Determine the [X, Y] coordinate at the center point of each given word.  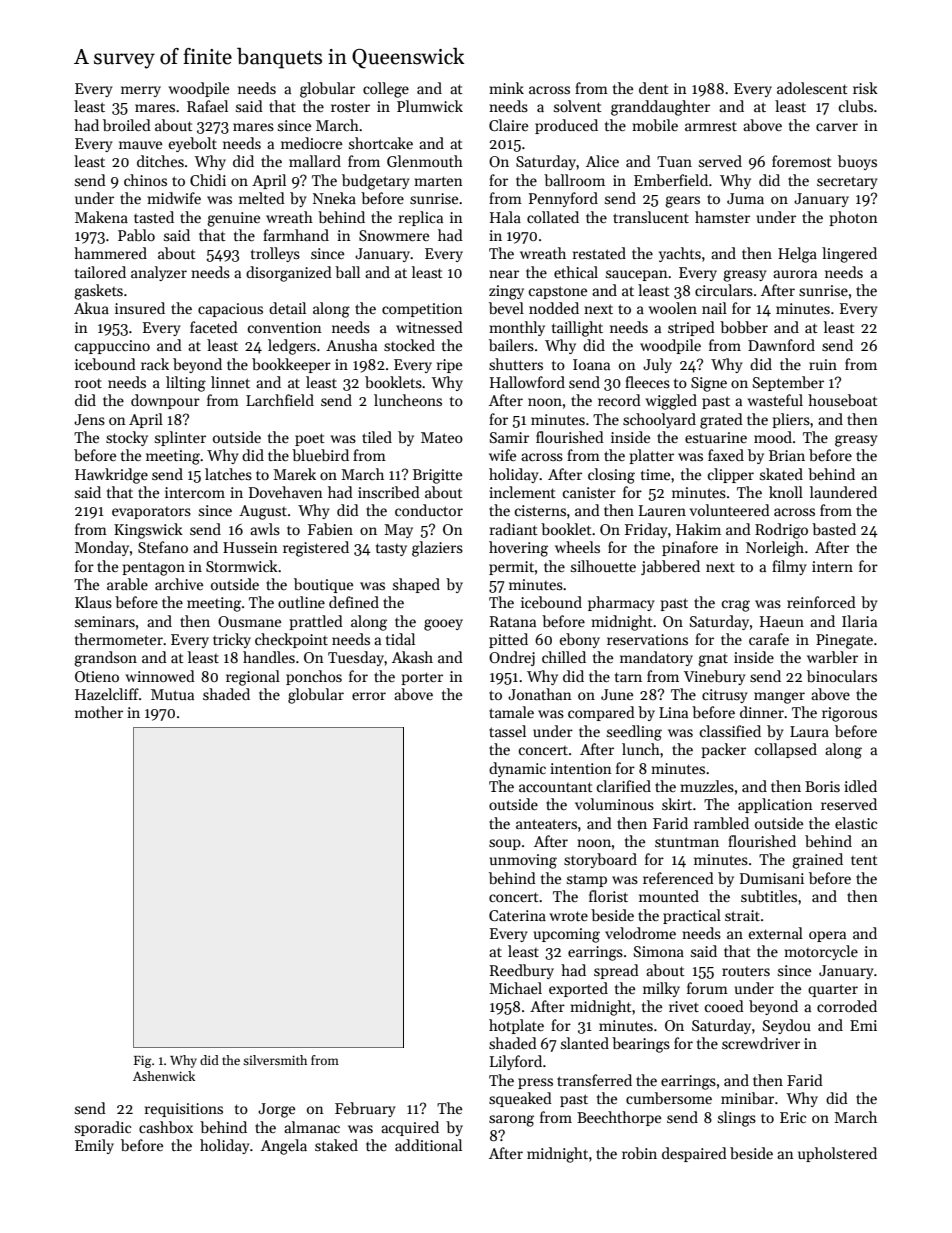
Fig [143, 1061]
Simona [659, 951]
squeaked [520, 1099]
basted [834, 529]
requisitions [184, 1110]
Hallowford [527, 382]
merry [141, 91]
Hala [505, 217]
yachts [680, 254]
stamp [587, 880]
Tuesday [356, 658]
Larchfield [280, 400]
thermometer [119, 639]
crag [736, 606]
